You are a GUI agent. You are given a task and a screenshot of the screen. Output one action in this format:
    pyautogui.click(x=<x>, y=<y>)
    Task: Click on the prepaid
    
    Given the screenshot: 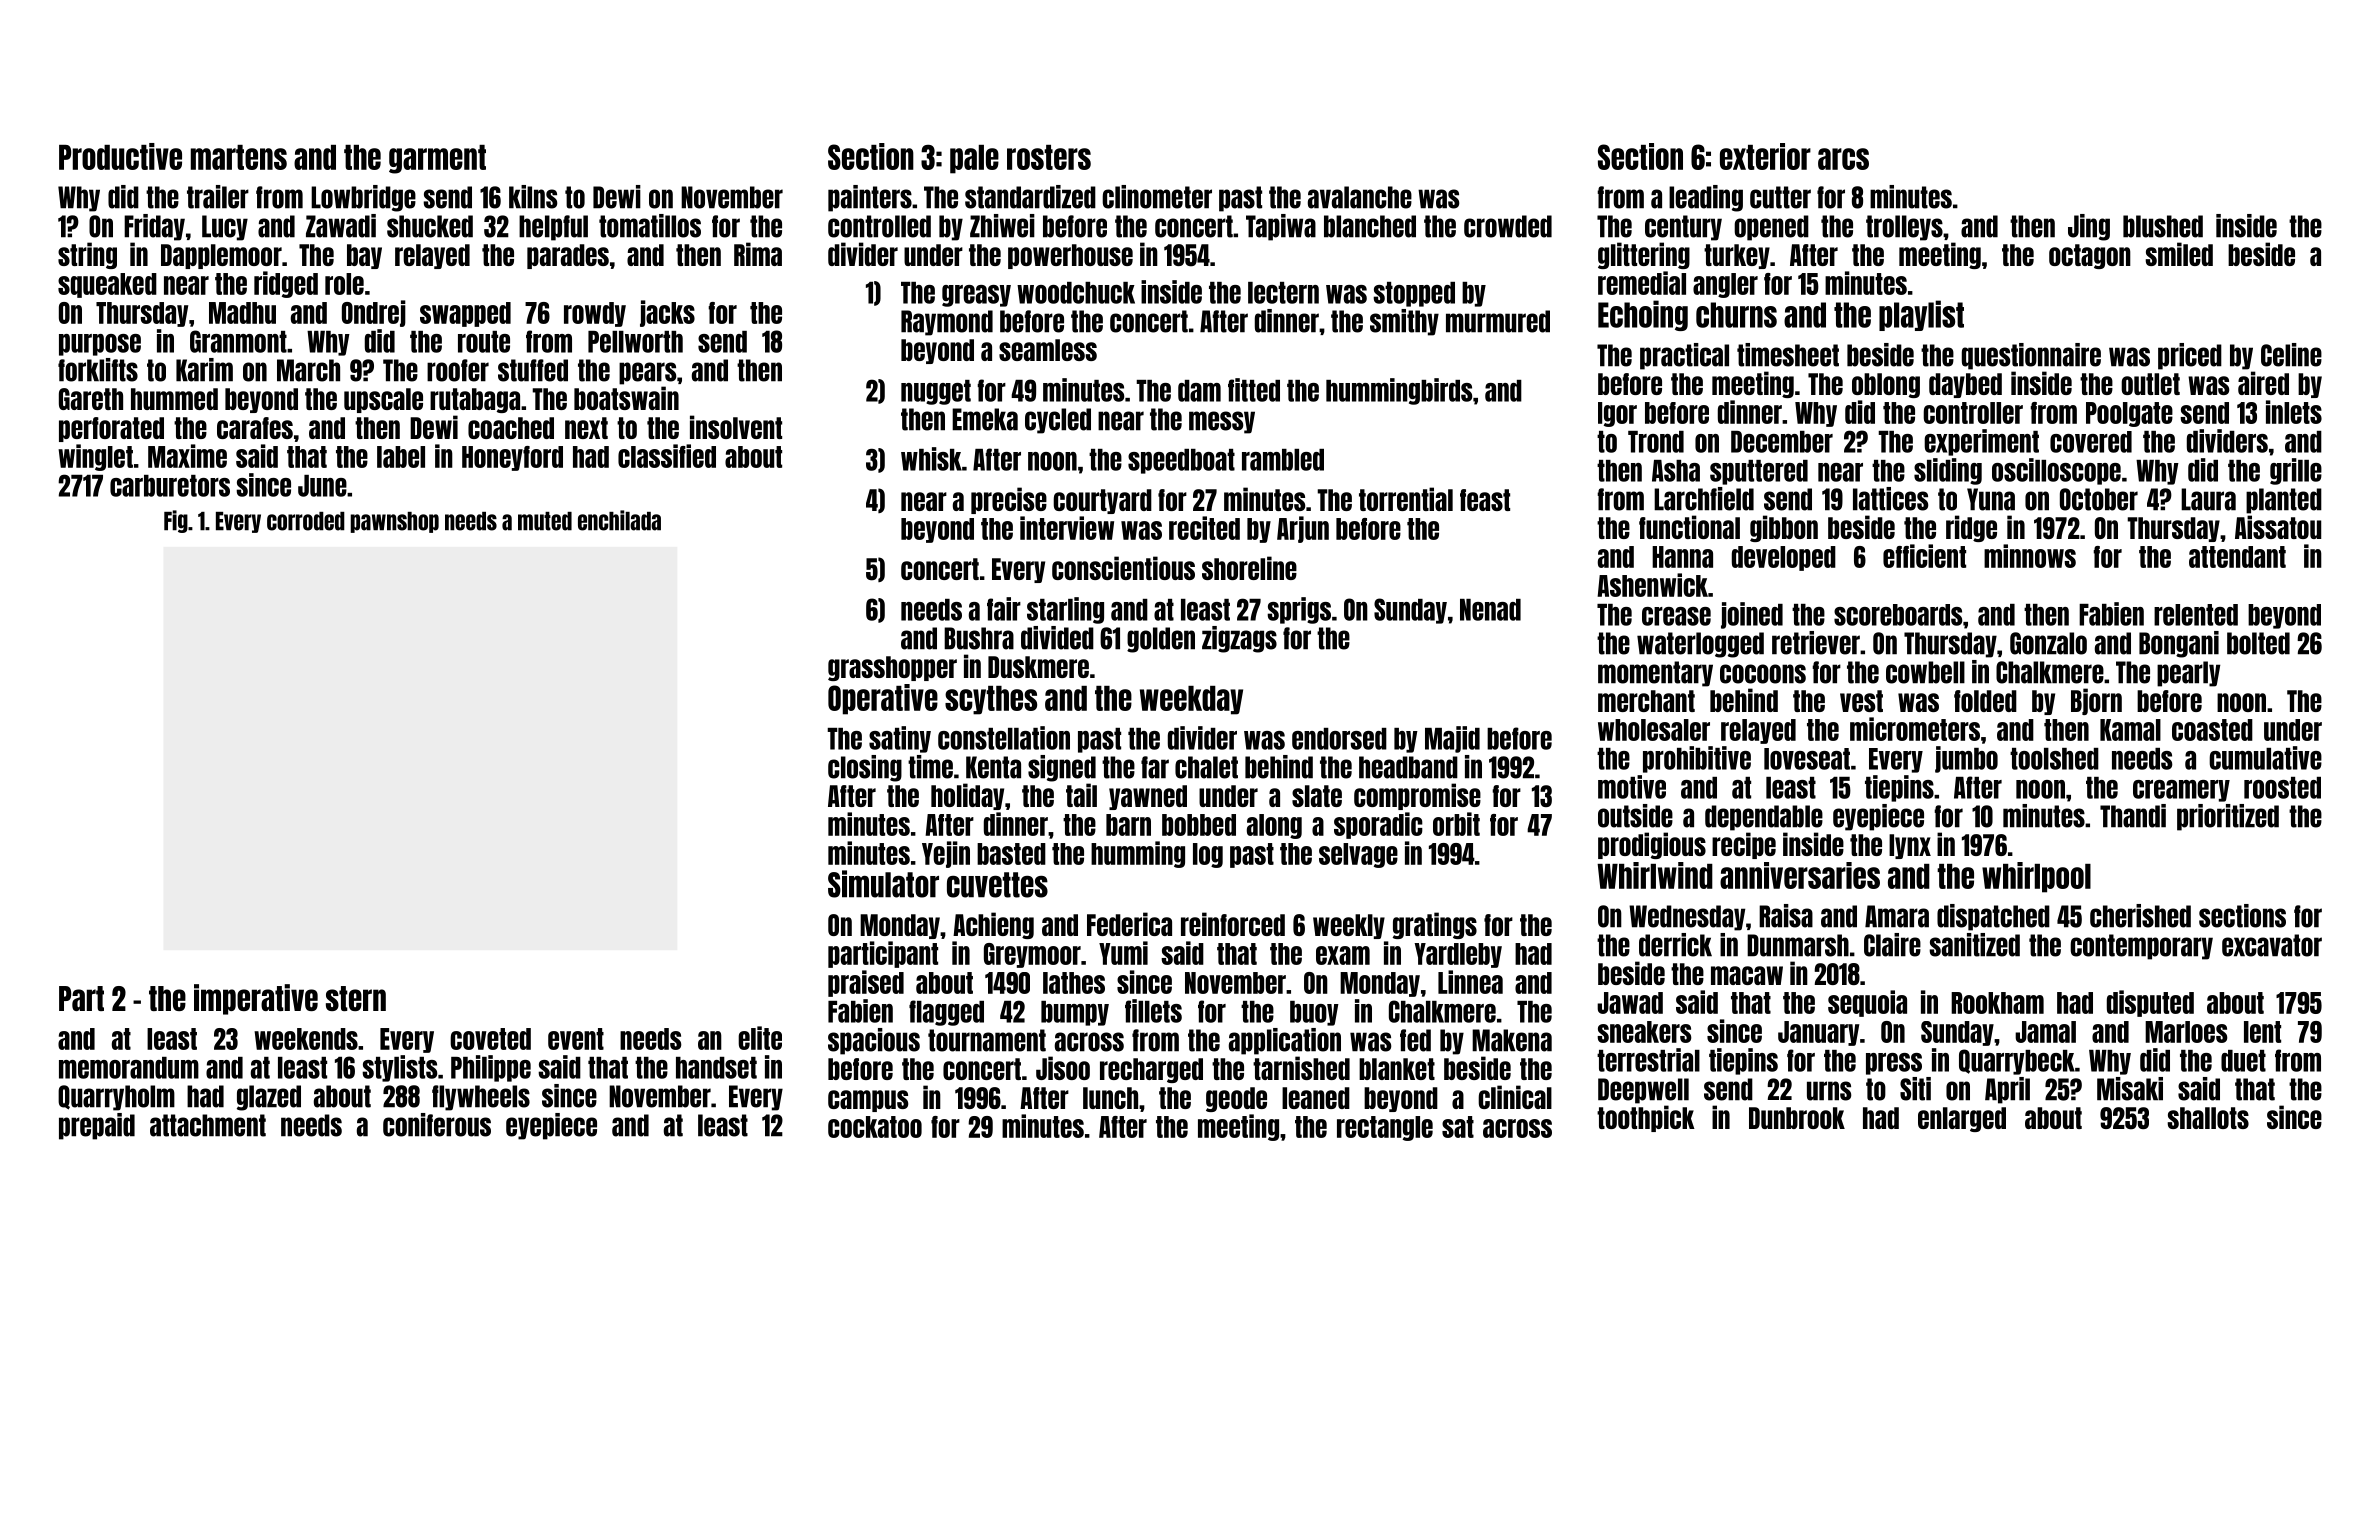 What is the action you would take?
    pyautogui.click(x=97, y=1126)
